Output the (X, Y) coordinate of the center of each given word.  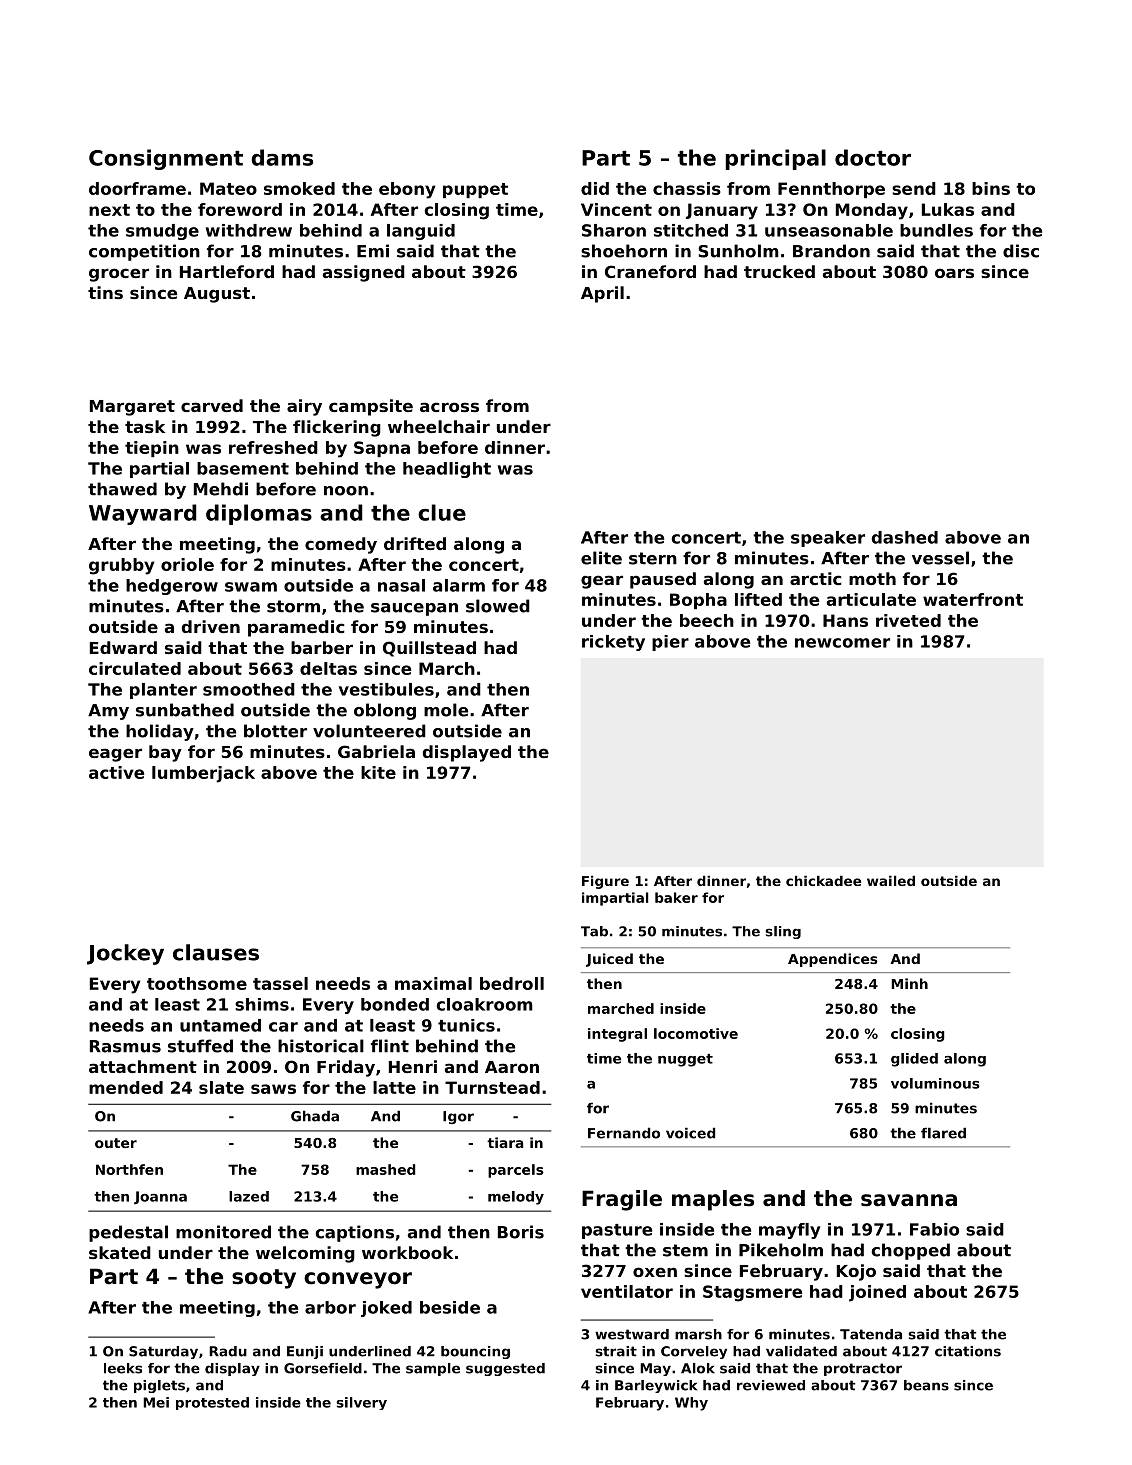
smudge (162, 232)
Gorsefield (323, 1368)
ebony (407, 190)
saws (273, 1089)
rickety (613, 643)
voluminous (935, 1083)
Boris (521, 1232)
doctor (873, 157)
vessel (940, 558)
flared (943, 1133)
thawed (122, 489)
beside (450, 1307)
